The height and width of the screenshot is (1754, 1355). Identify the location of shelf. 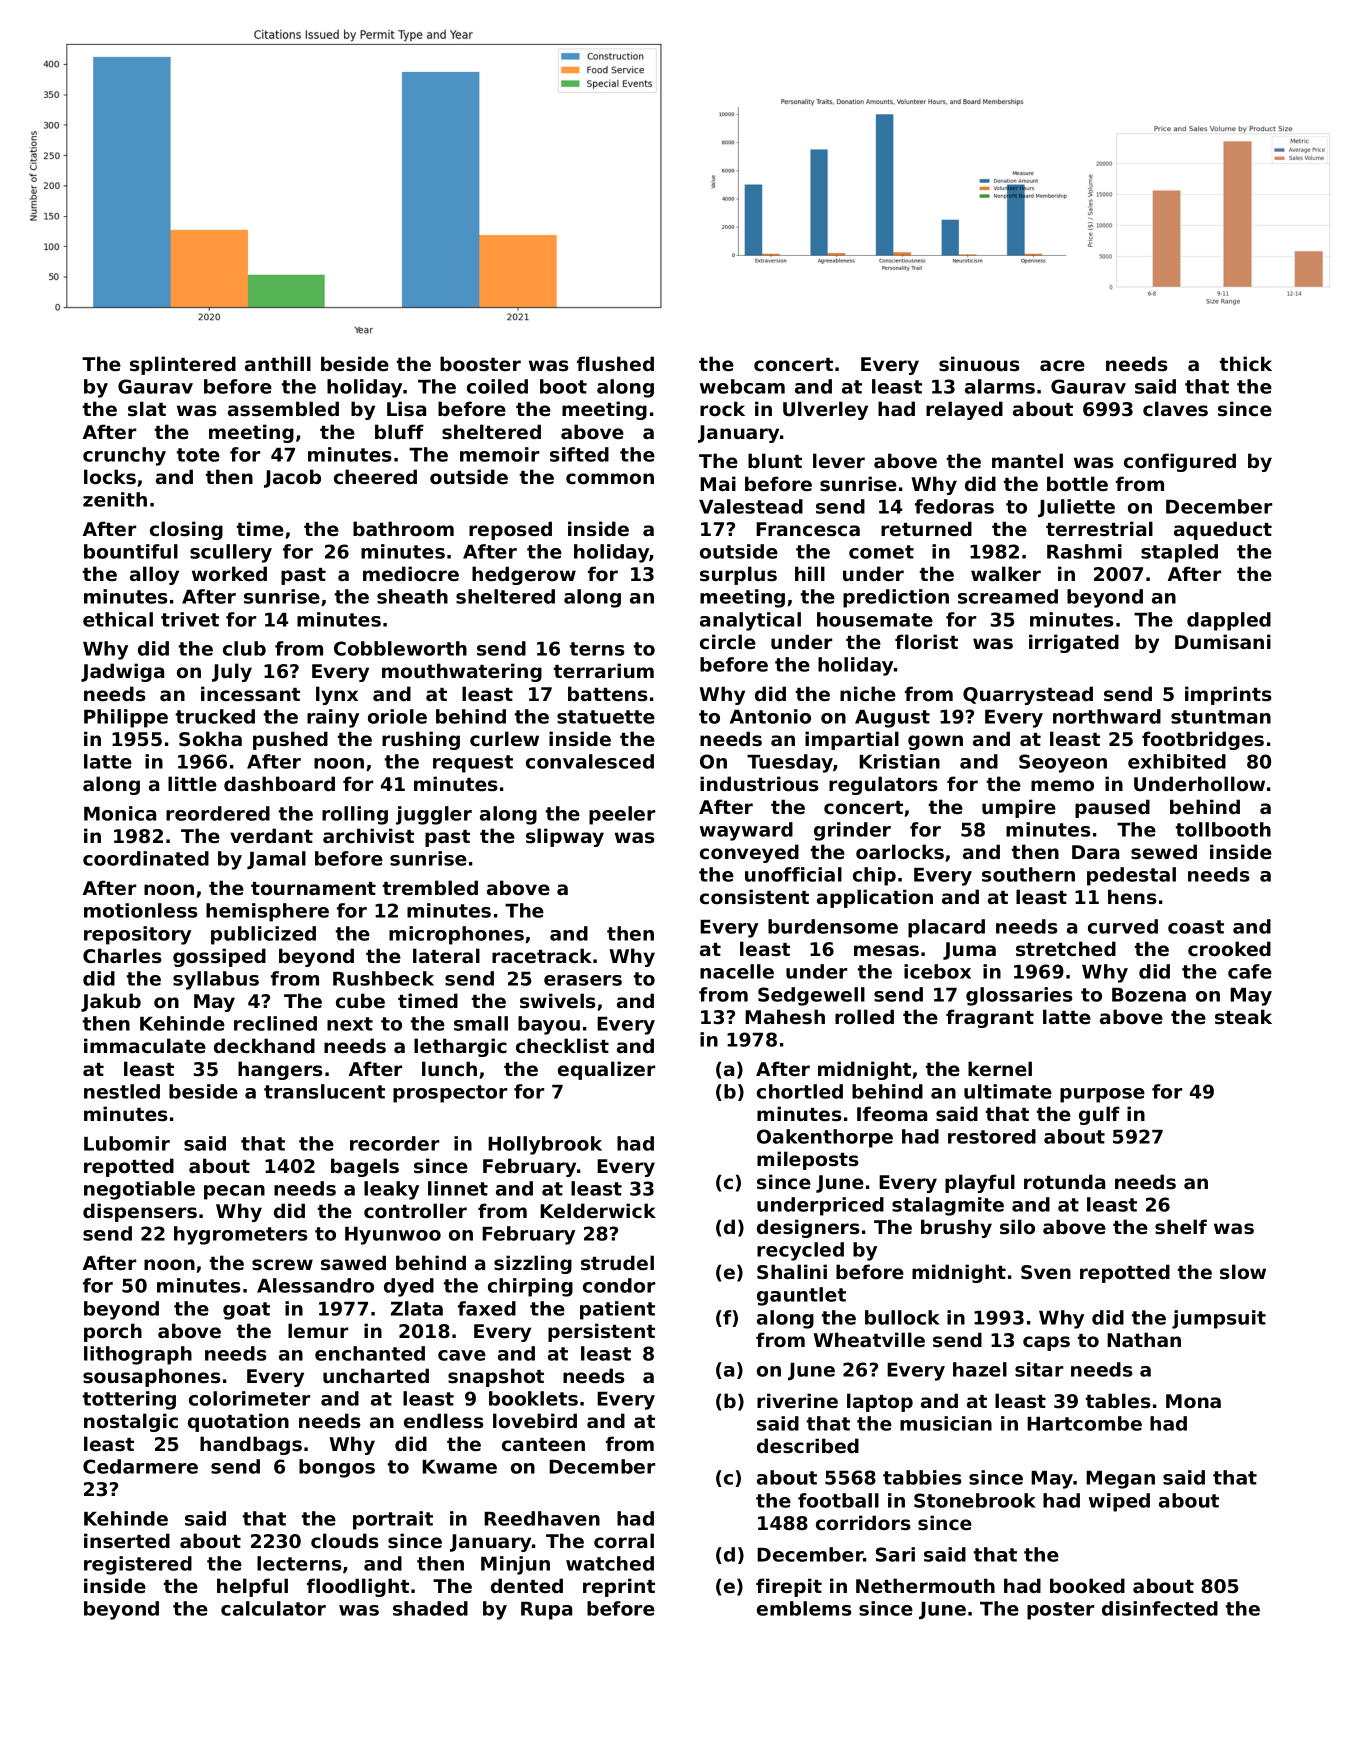
(1181, 1227).
